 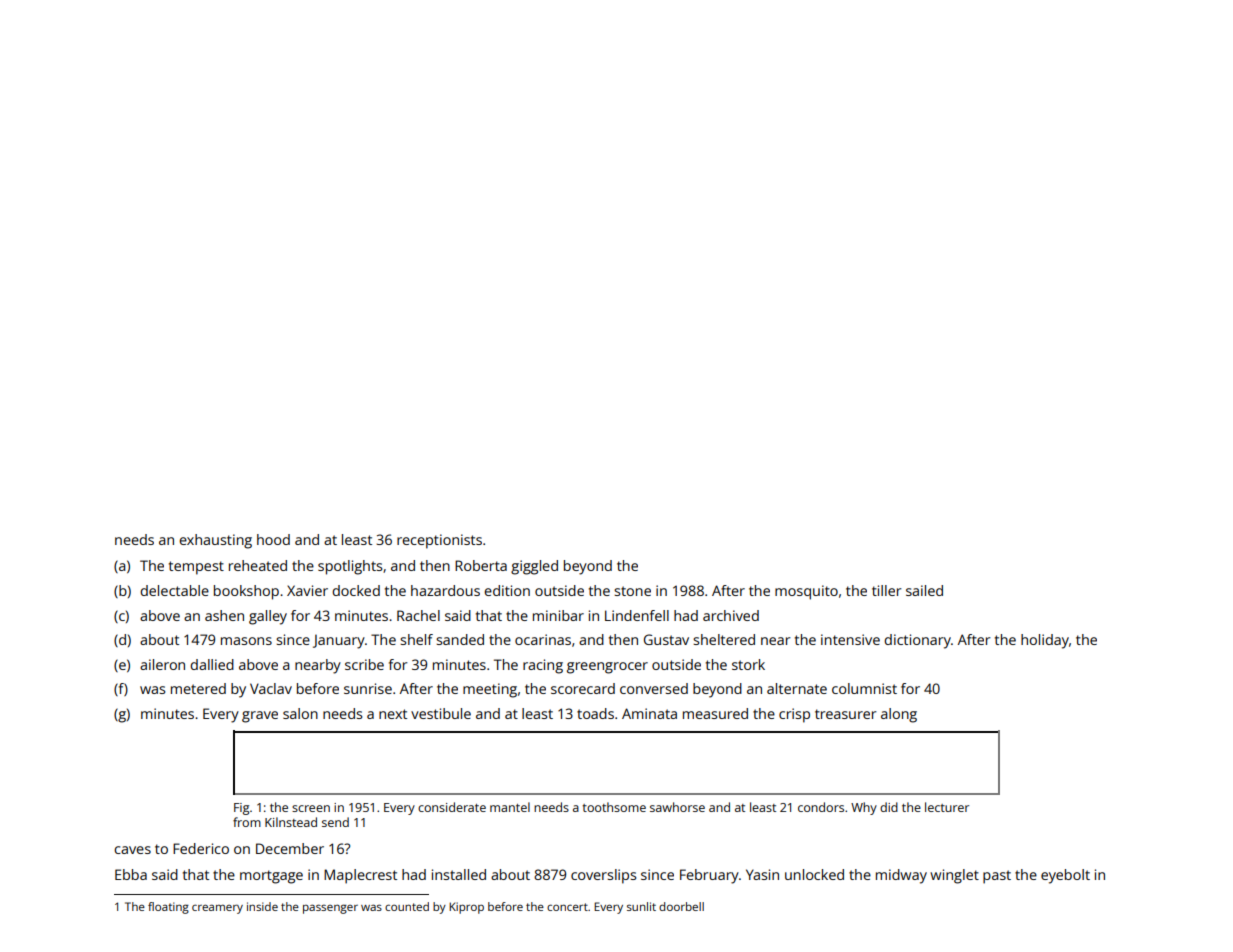 I want to click on Gustav, so click(x=666, y=639).
